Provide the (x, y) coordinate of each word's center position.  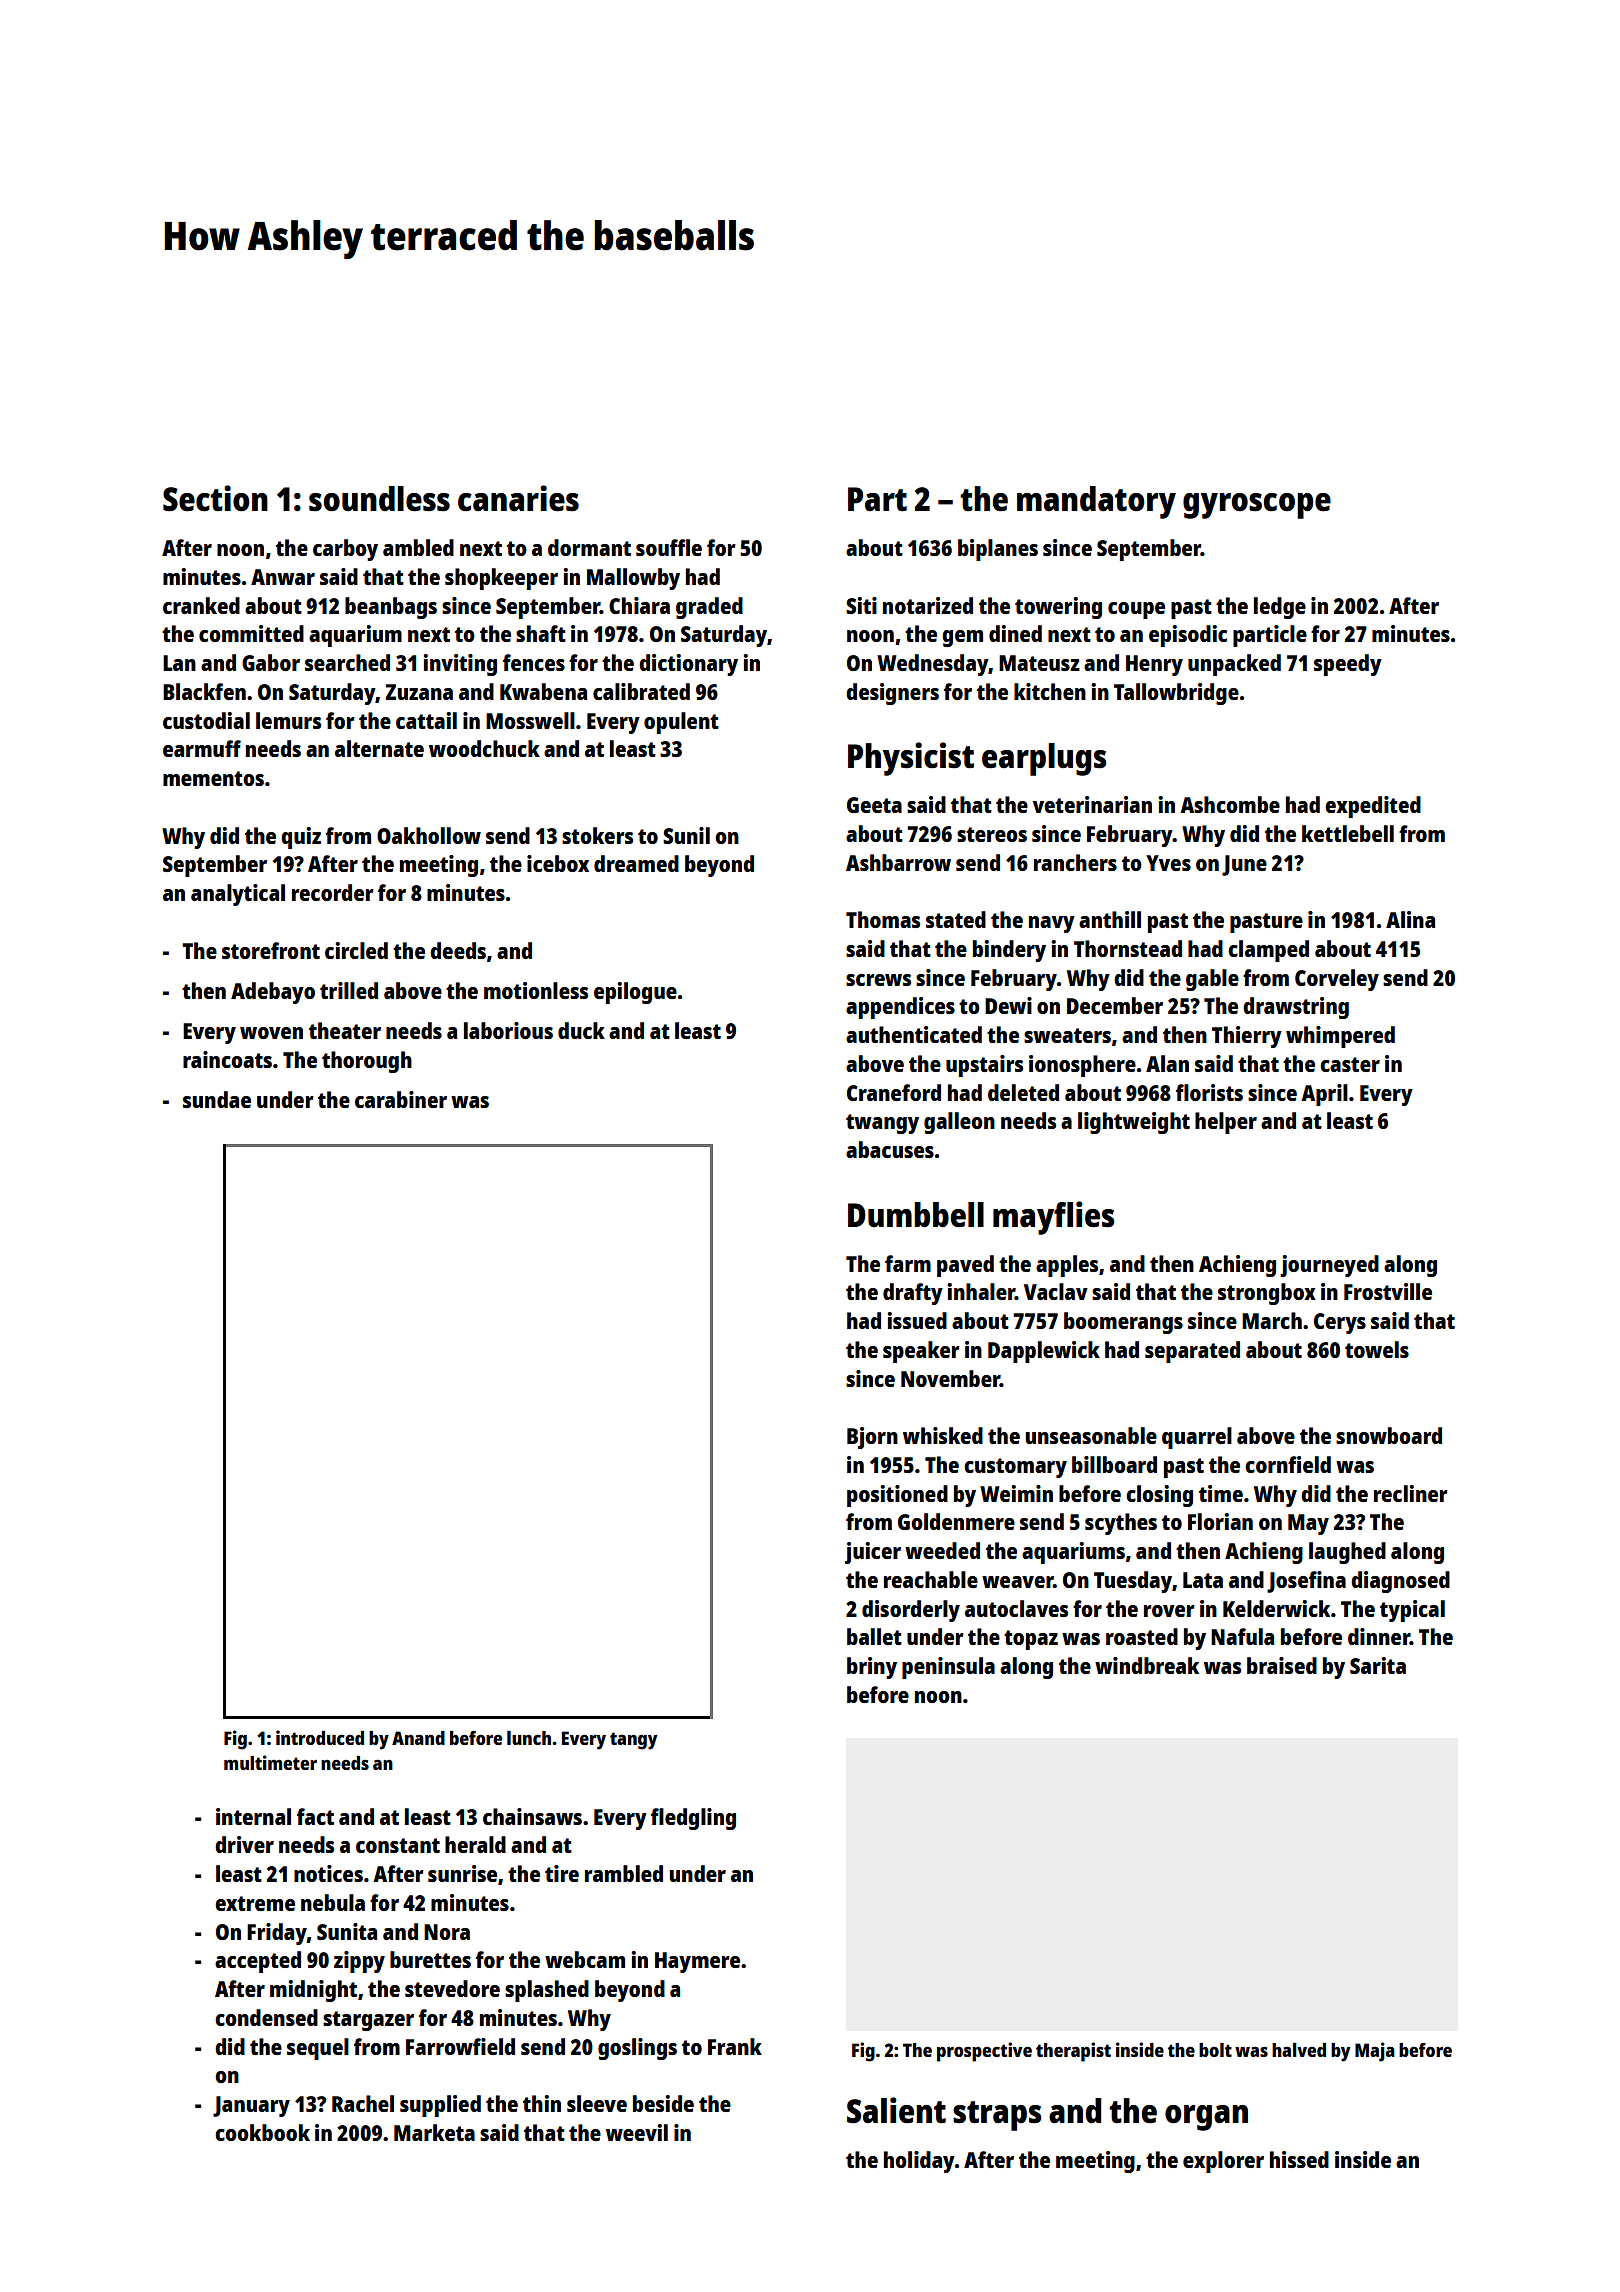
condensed (266, 2017)
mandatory (1096, 502)
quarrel (1197, 1438)
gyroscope (1257, 506)
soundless (379, 499)
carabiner (401, 1099)
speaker (921, 1352)
